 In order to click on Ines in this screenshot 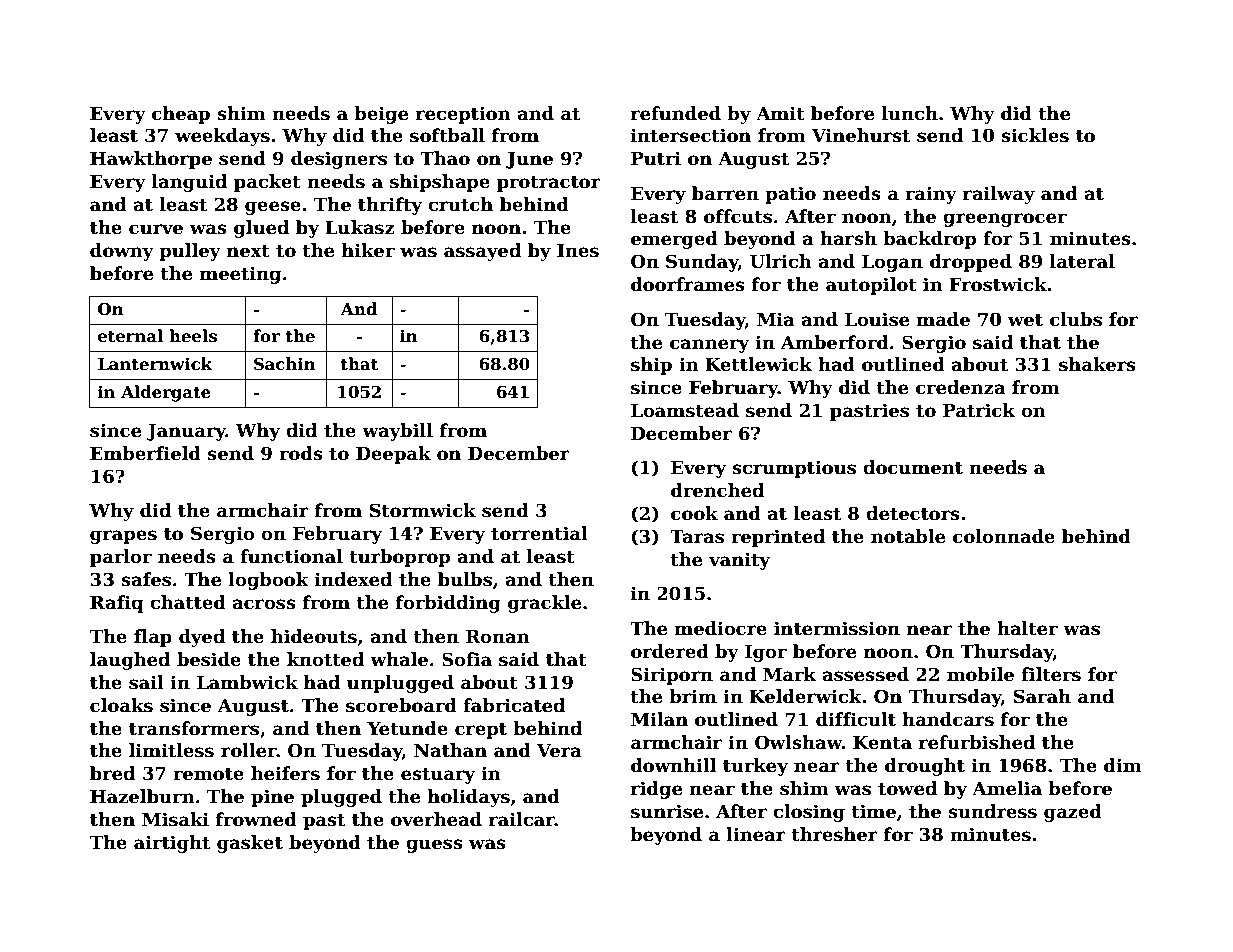, I will do `click(578, 251)`.
